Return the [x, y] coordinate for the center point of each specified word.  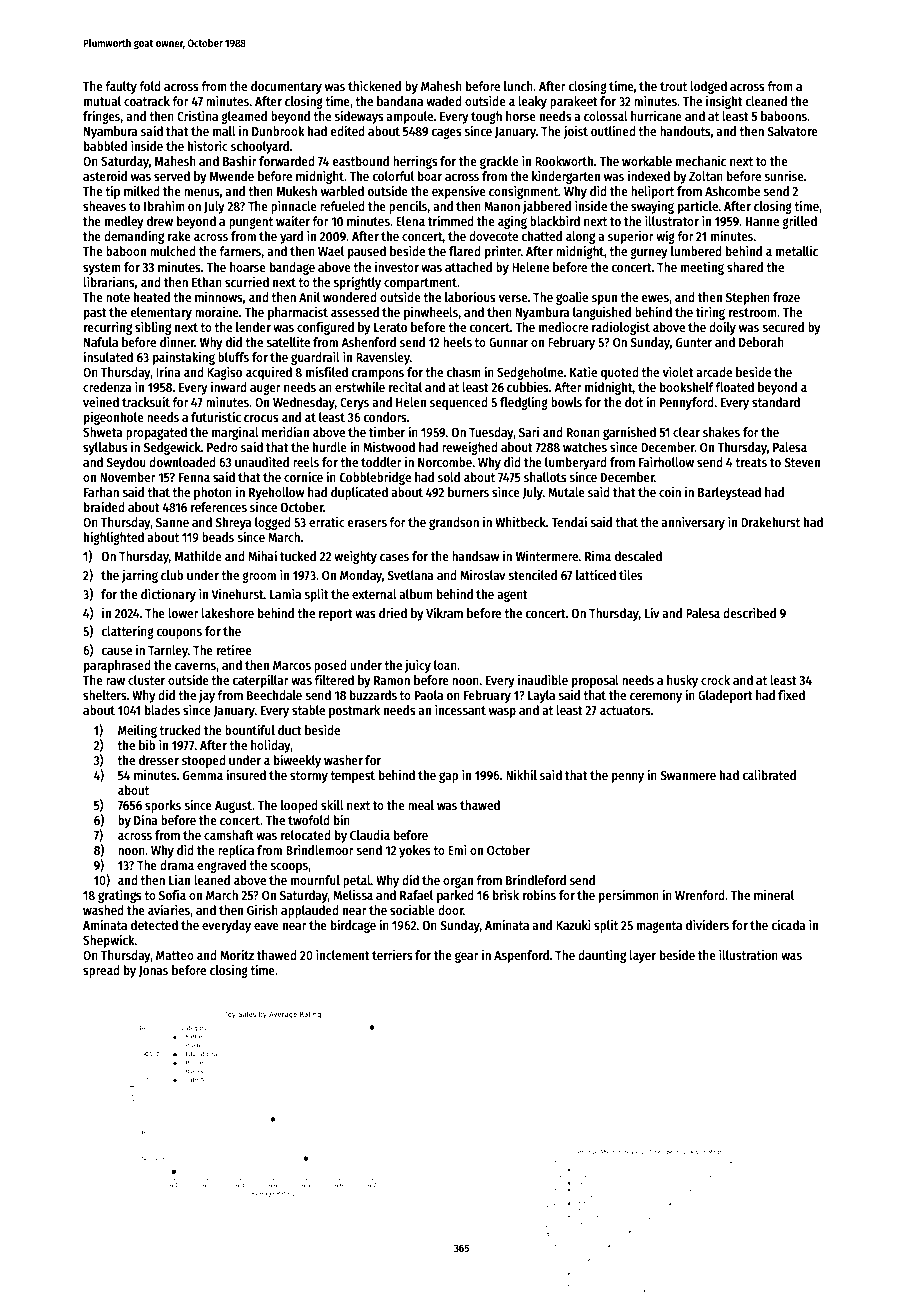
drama [177, 865]
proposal [595, 681]
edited [348, 130]
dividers [707, 924]
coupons [179, 634]
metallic [797, 251]
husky [682, 681]
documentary [286, 87]
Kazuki [573, 924]
